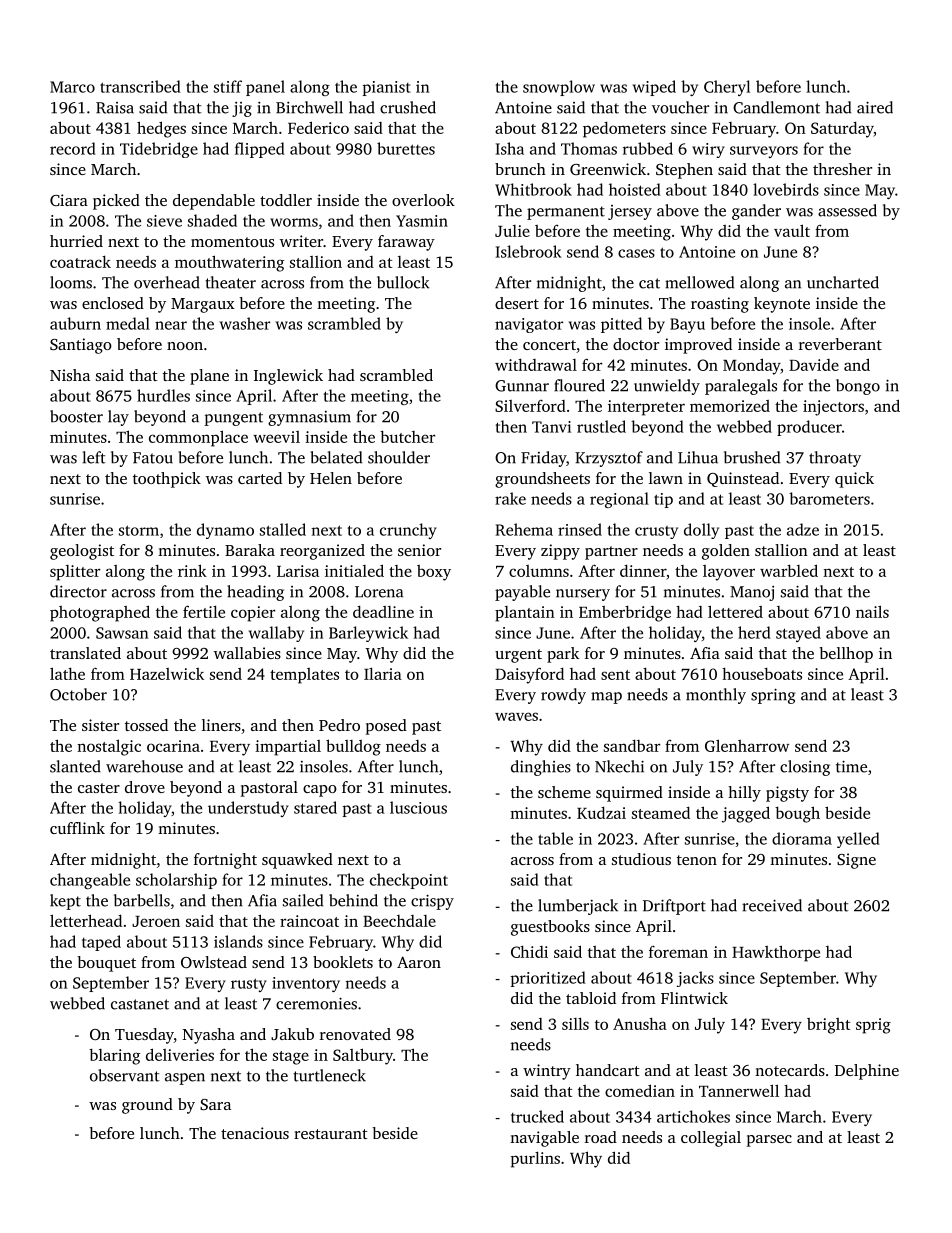  Describe the element at coordinates (559, 88) in the screenshot. I see `snowplow` at that location.
